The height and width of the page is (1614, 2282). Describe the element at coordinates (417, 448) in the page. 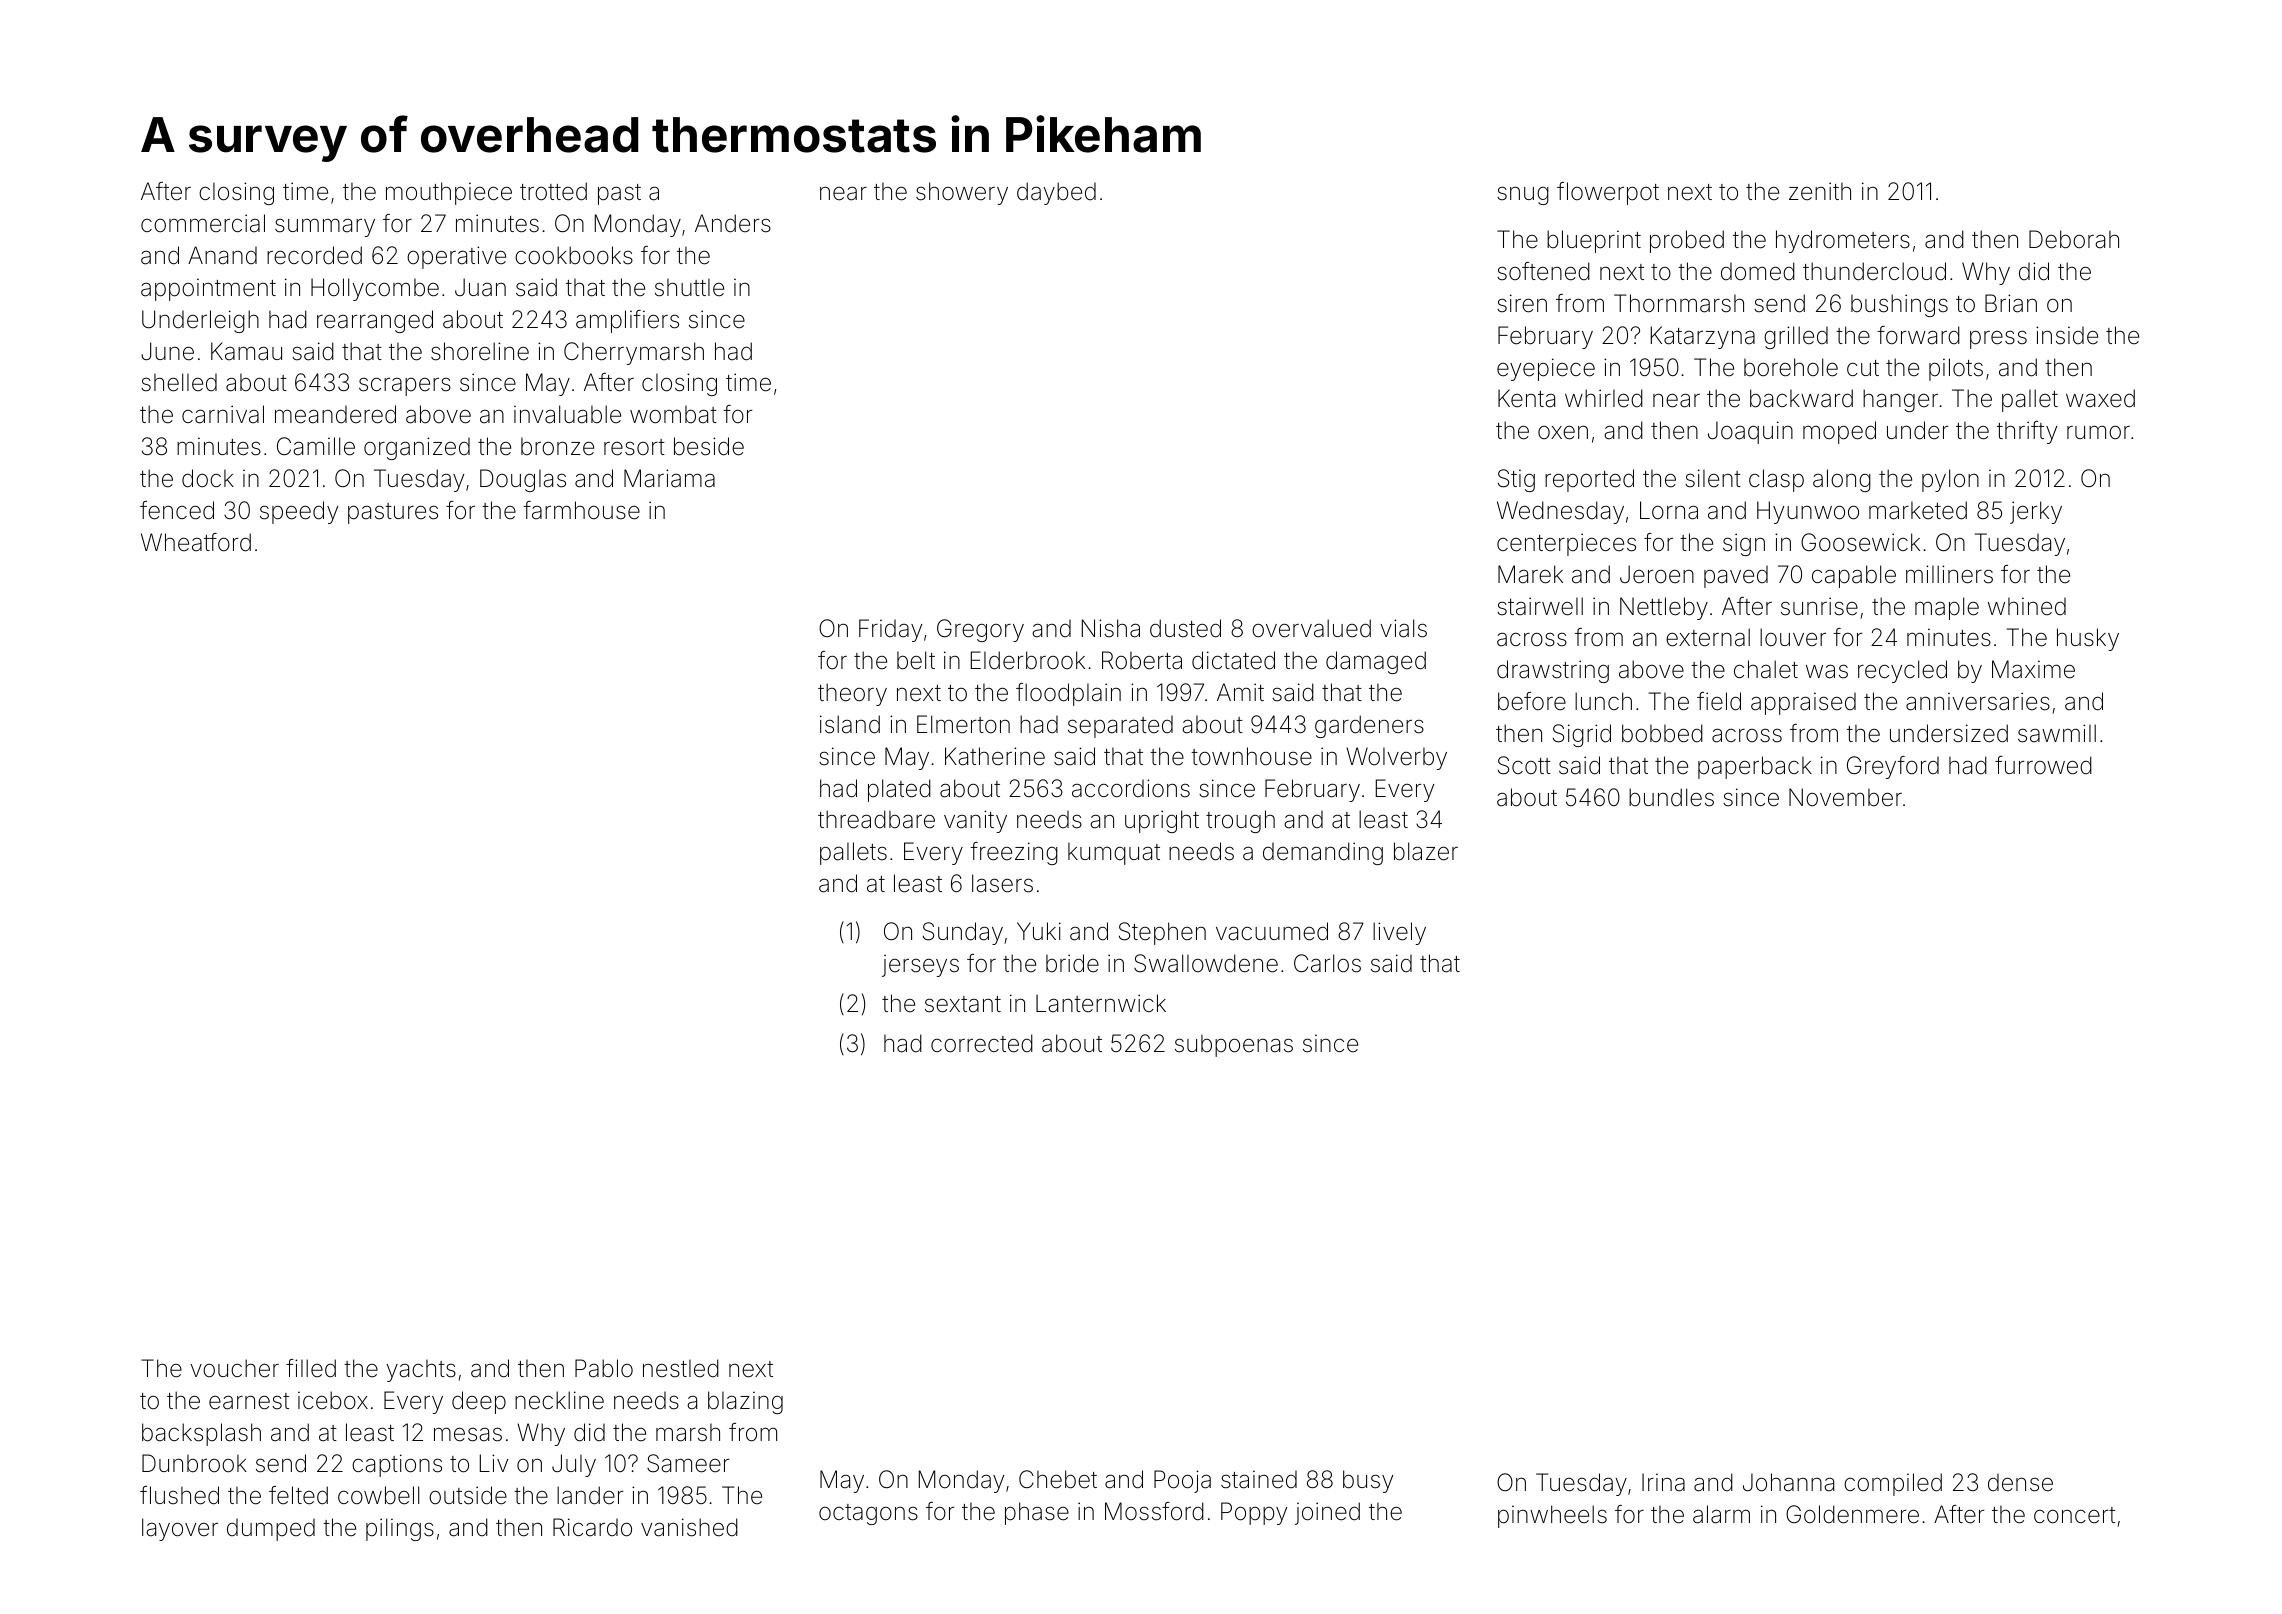

I see `organized` at that location.
